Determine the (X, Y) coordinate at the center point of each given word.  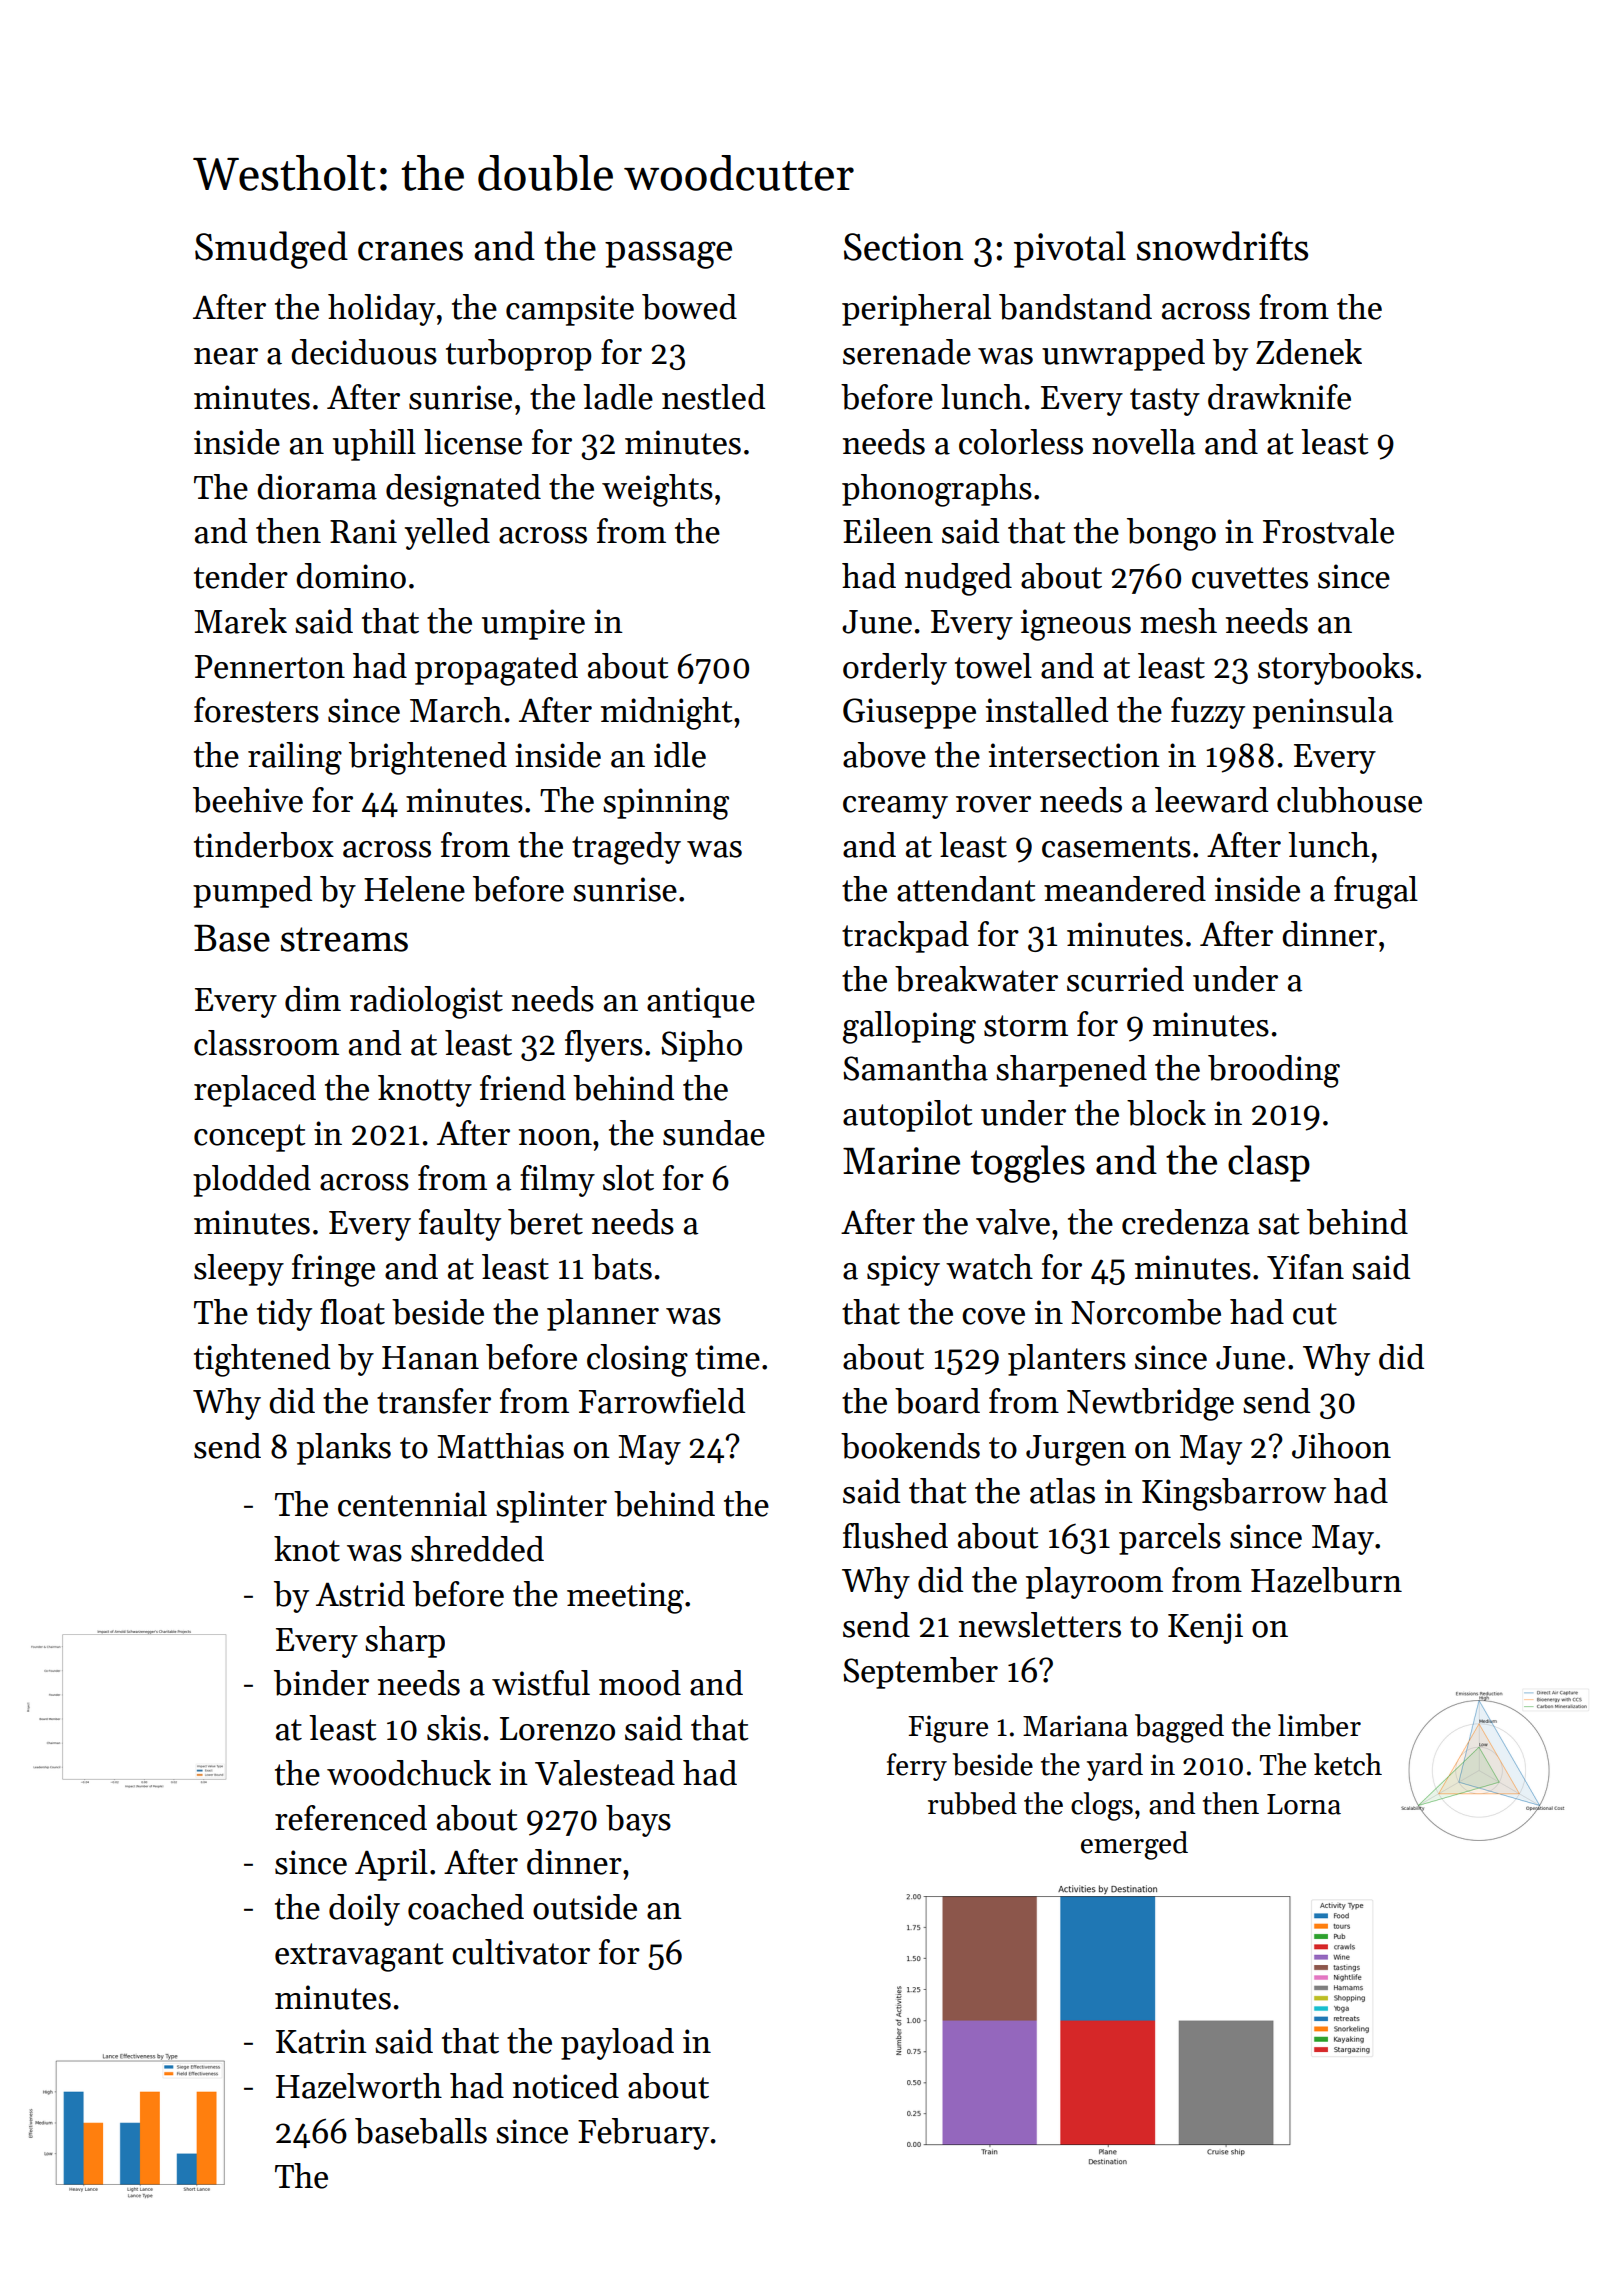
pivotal (1070, 249)
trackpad (905, 937)
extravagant (359, 1957)
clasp (1269, 1163)
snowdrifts (1222, 246)
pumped (252, 892)
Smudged (271, 250)
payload (617, 2044)
